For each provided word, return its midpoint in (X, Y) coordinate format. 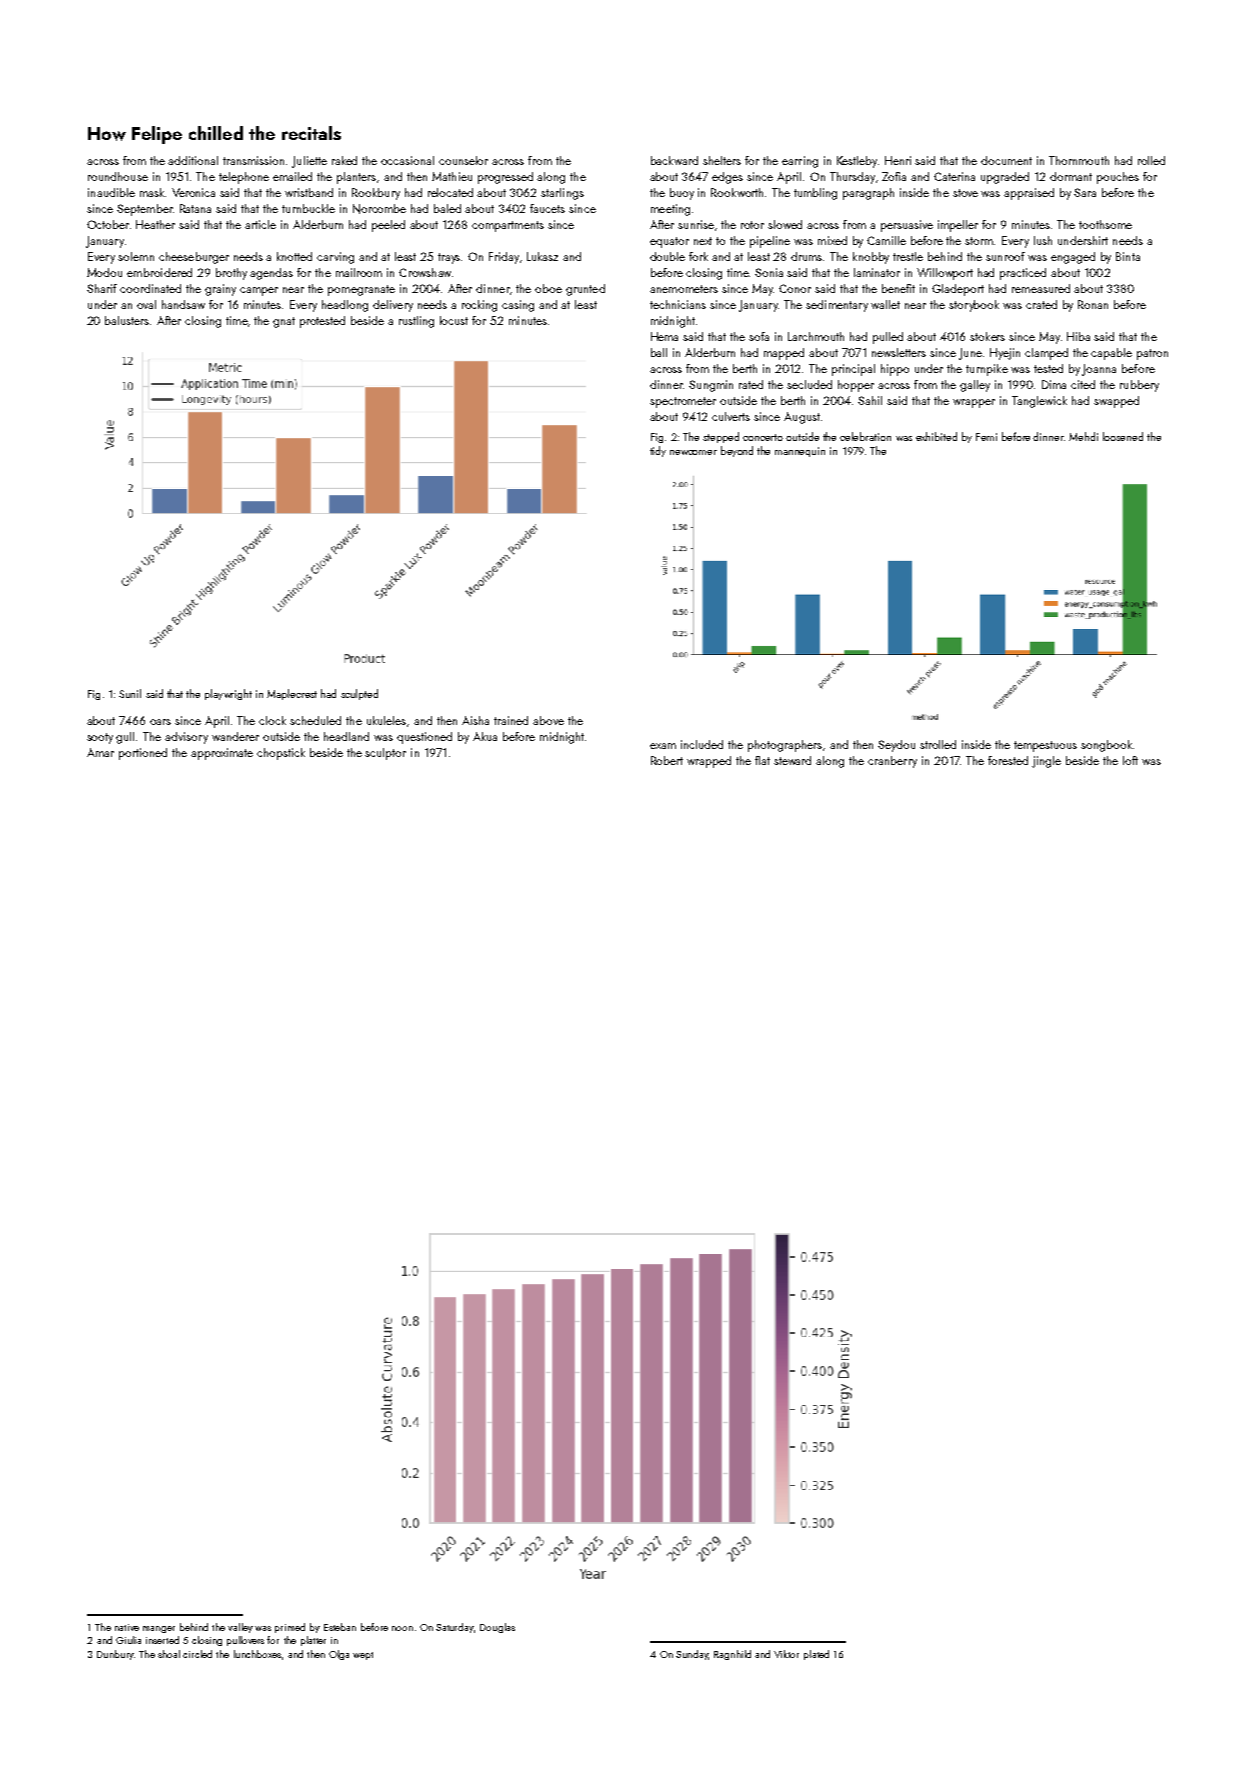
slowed (785, 224)
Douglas (497, 1628)
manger (159, 1629)
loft (1130, 760)
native (127, 1627)
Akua (485, 736)
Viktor (786, 1654)
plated (816, 1655)
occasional (407, 160)
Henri (898, 160)
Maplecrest (292, 694)
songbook (1106, 746)
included (702, 744)
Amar (100, 752)
